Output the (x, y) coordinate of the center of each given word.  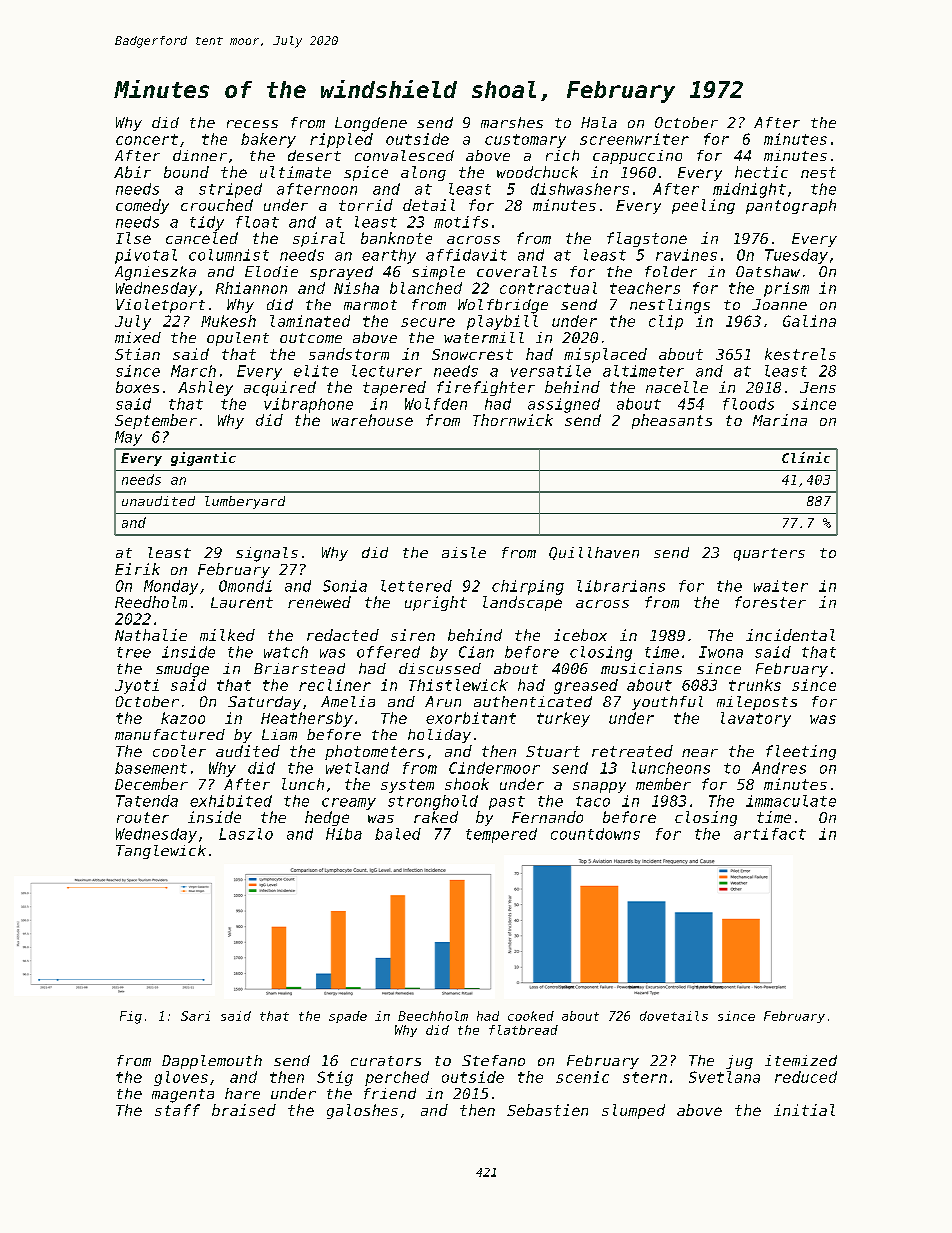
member (663, 784)
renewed (319, 602)
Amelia (348, 701)
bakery (268, 140)
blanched (426, 288)
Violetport (160, 306)
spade (348, 1017)
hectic (761, 172)
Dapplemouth (212, 1062)
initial (804, 1110)
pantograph (791, 206)
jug (739, 1062)
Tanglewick (161, 852)
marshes (512, 122)
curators (386, 1061)
